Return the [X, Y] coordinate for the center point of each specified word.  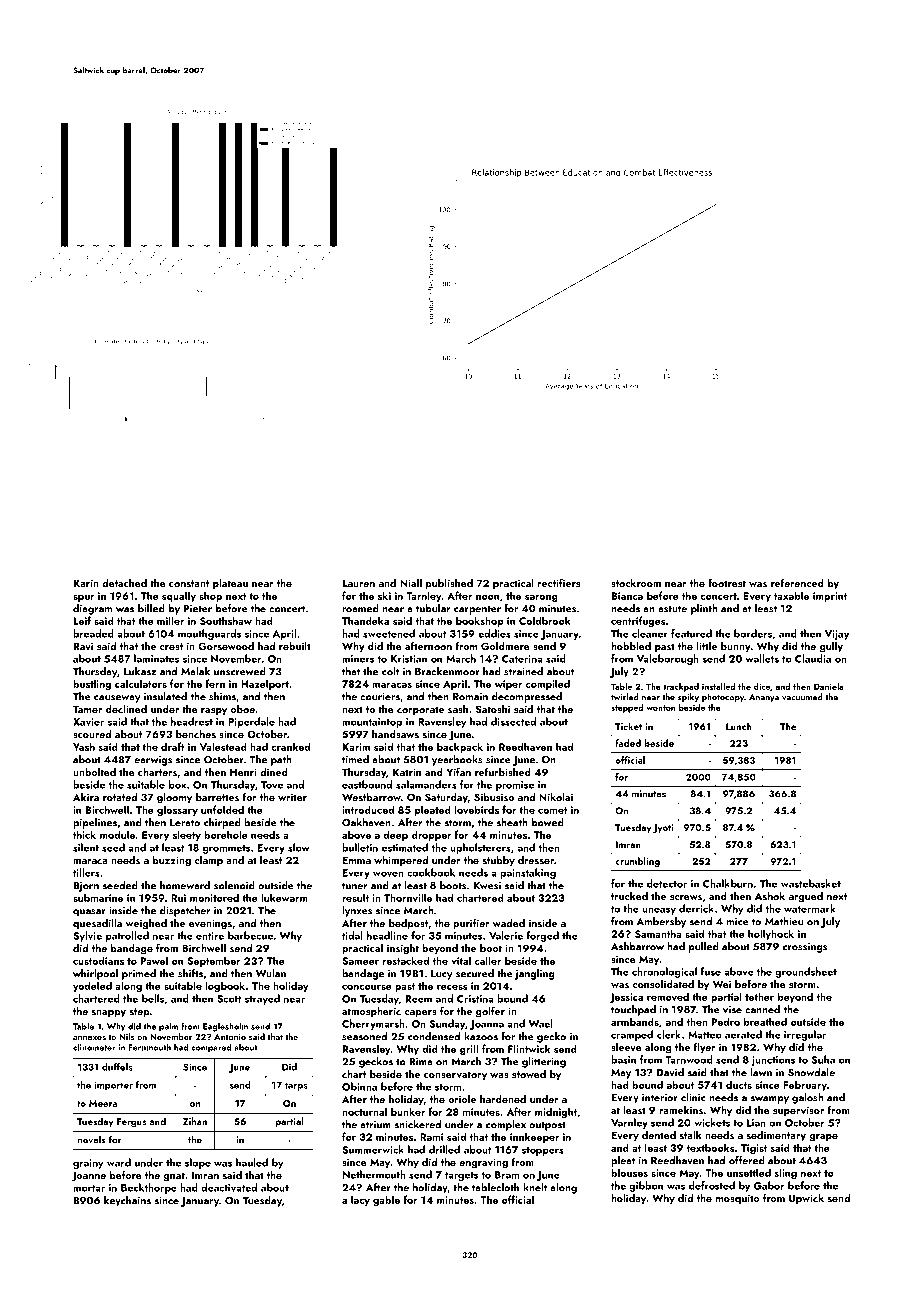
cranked [290, 746]
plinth [704, 609]
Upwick [806, 1199]
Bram [507, 1175]
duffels [117, 1067]
